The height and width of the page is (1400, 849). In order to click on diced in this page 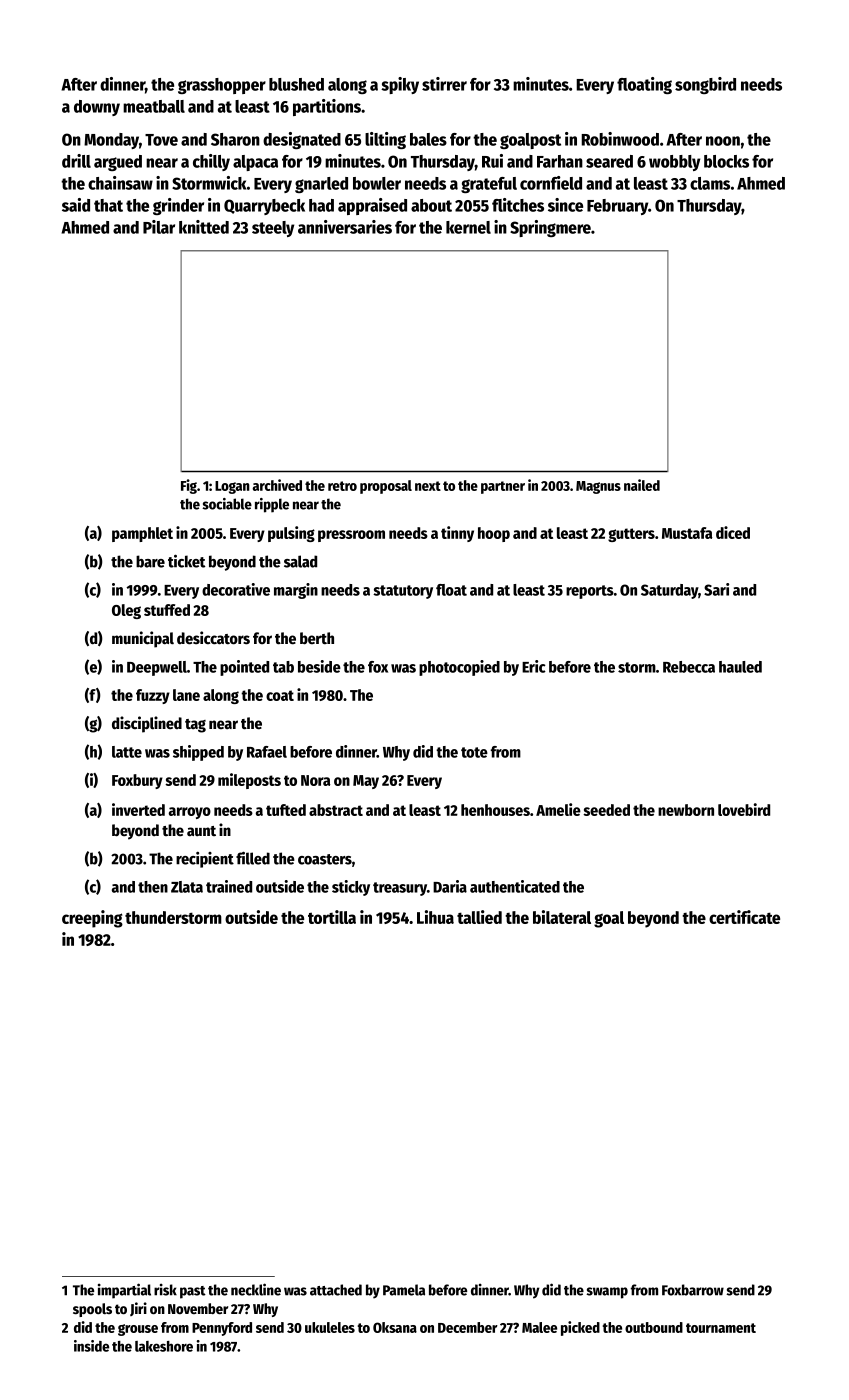, I will do `click(733, 532)`.
